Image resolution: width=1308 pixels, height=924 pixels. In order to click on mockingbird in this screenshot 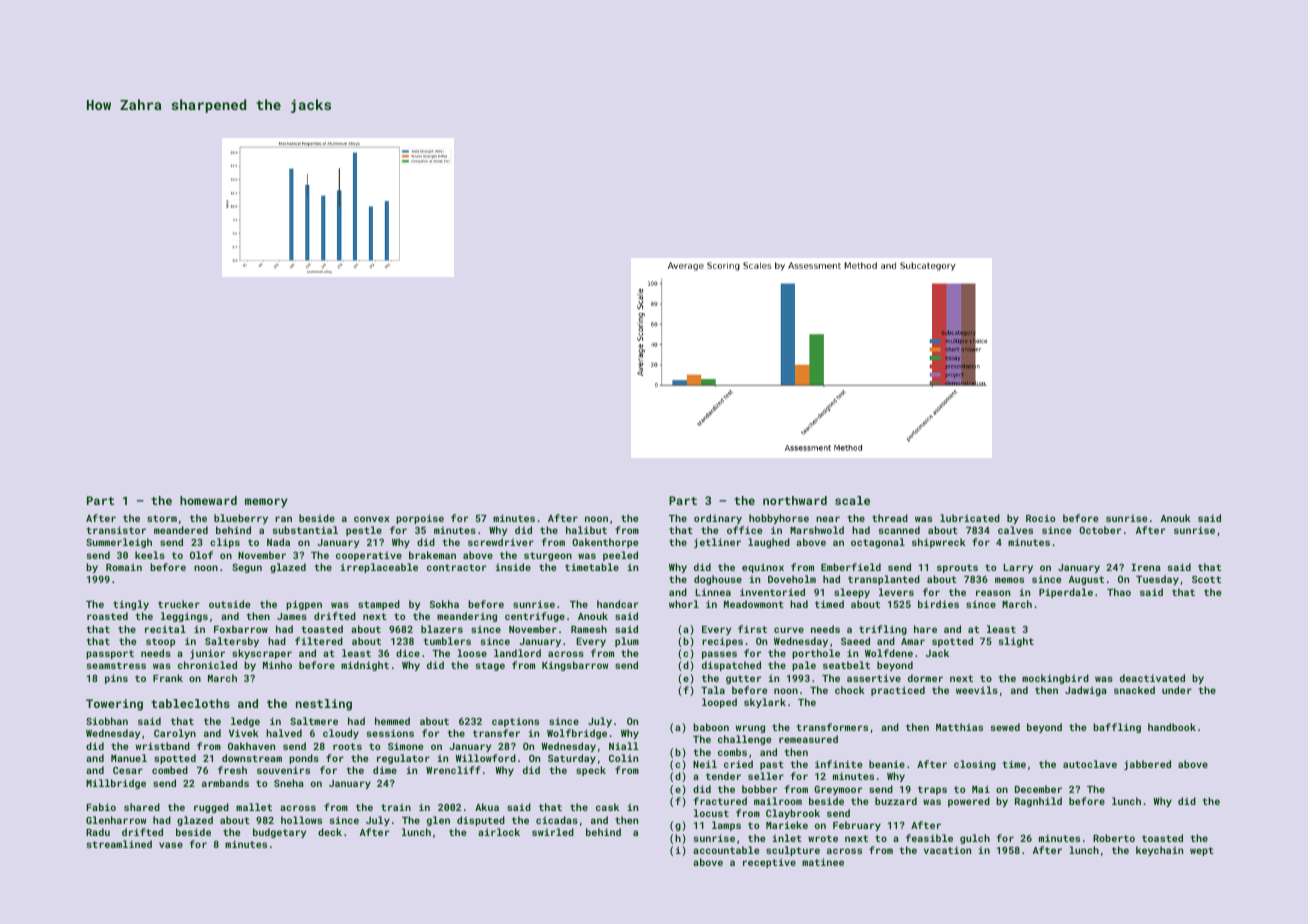, I will do `click(1055, 679)`.
